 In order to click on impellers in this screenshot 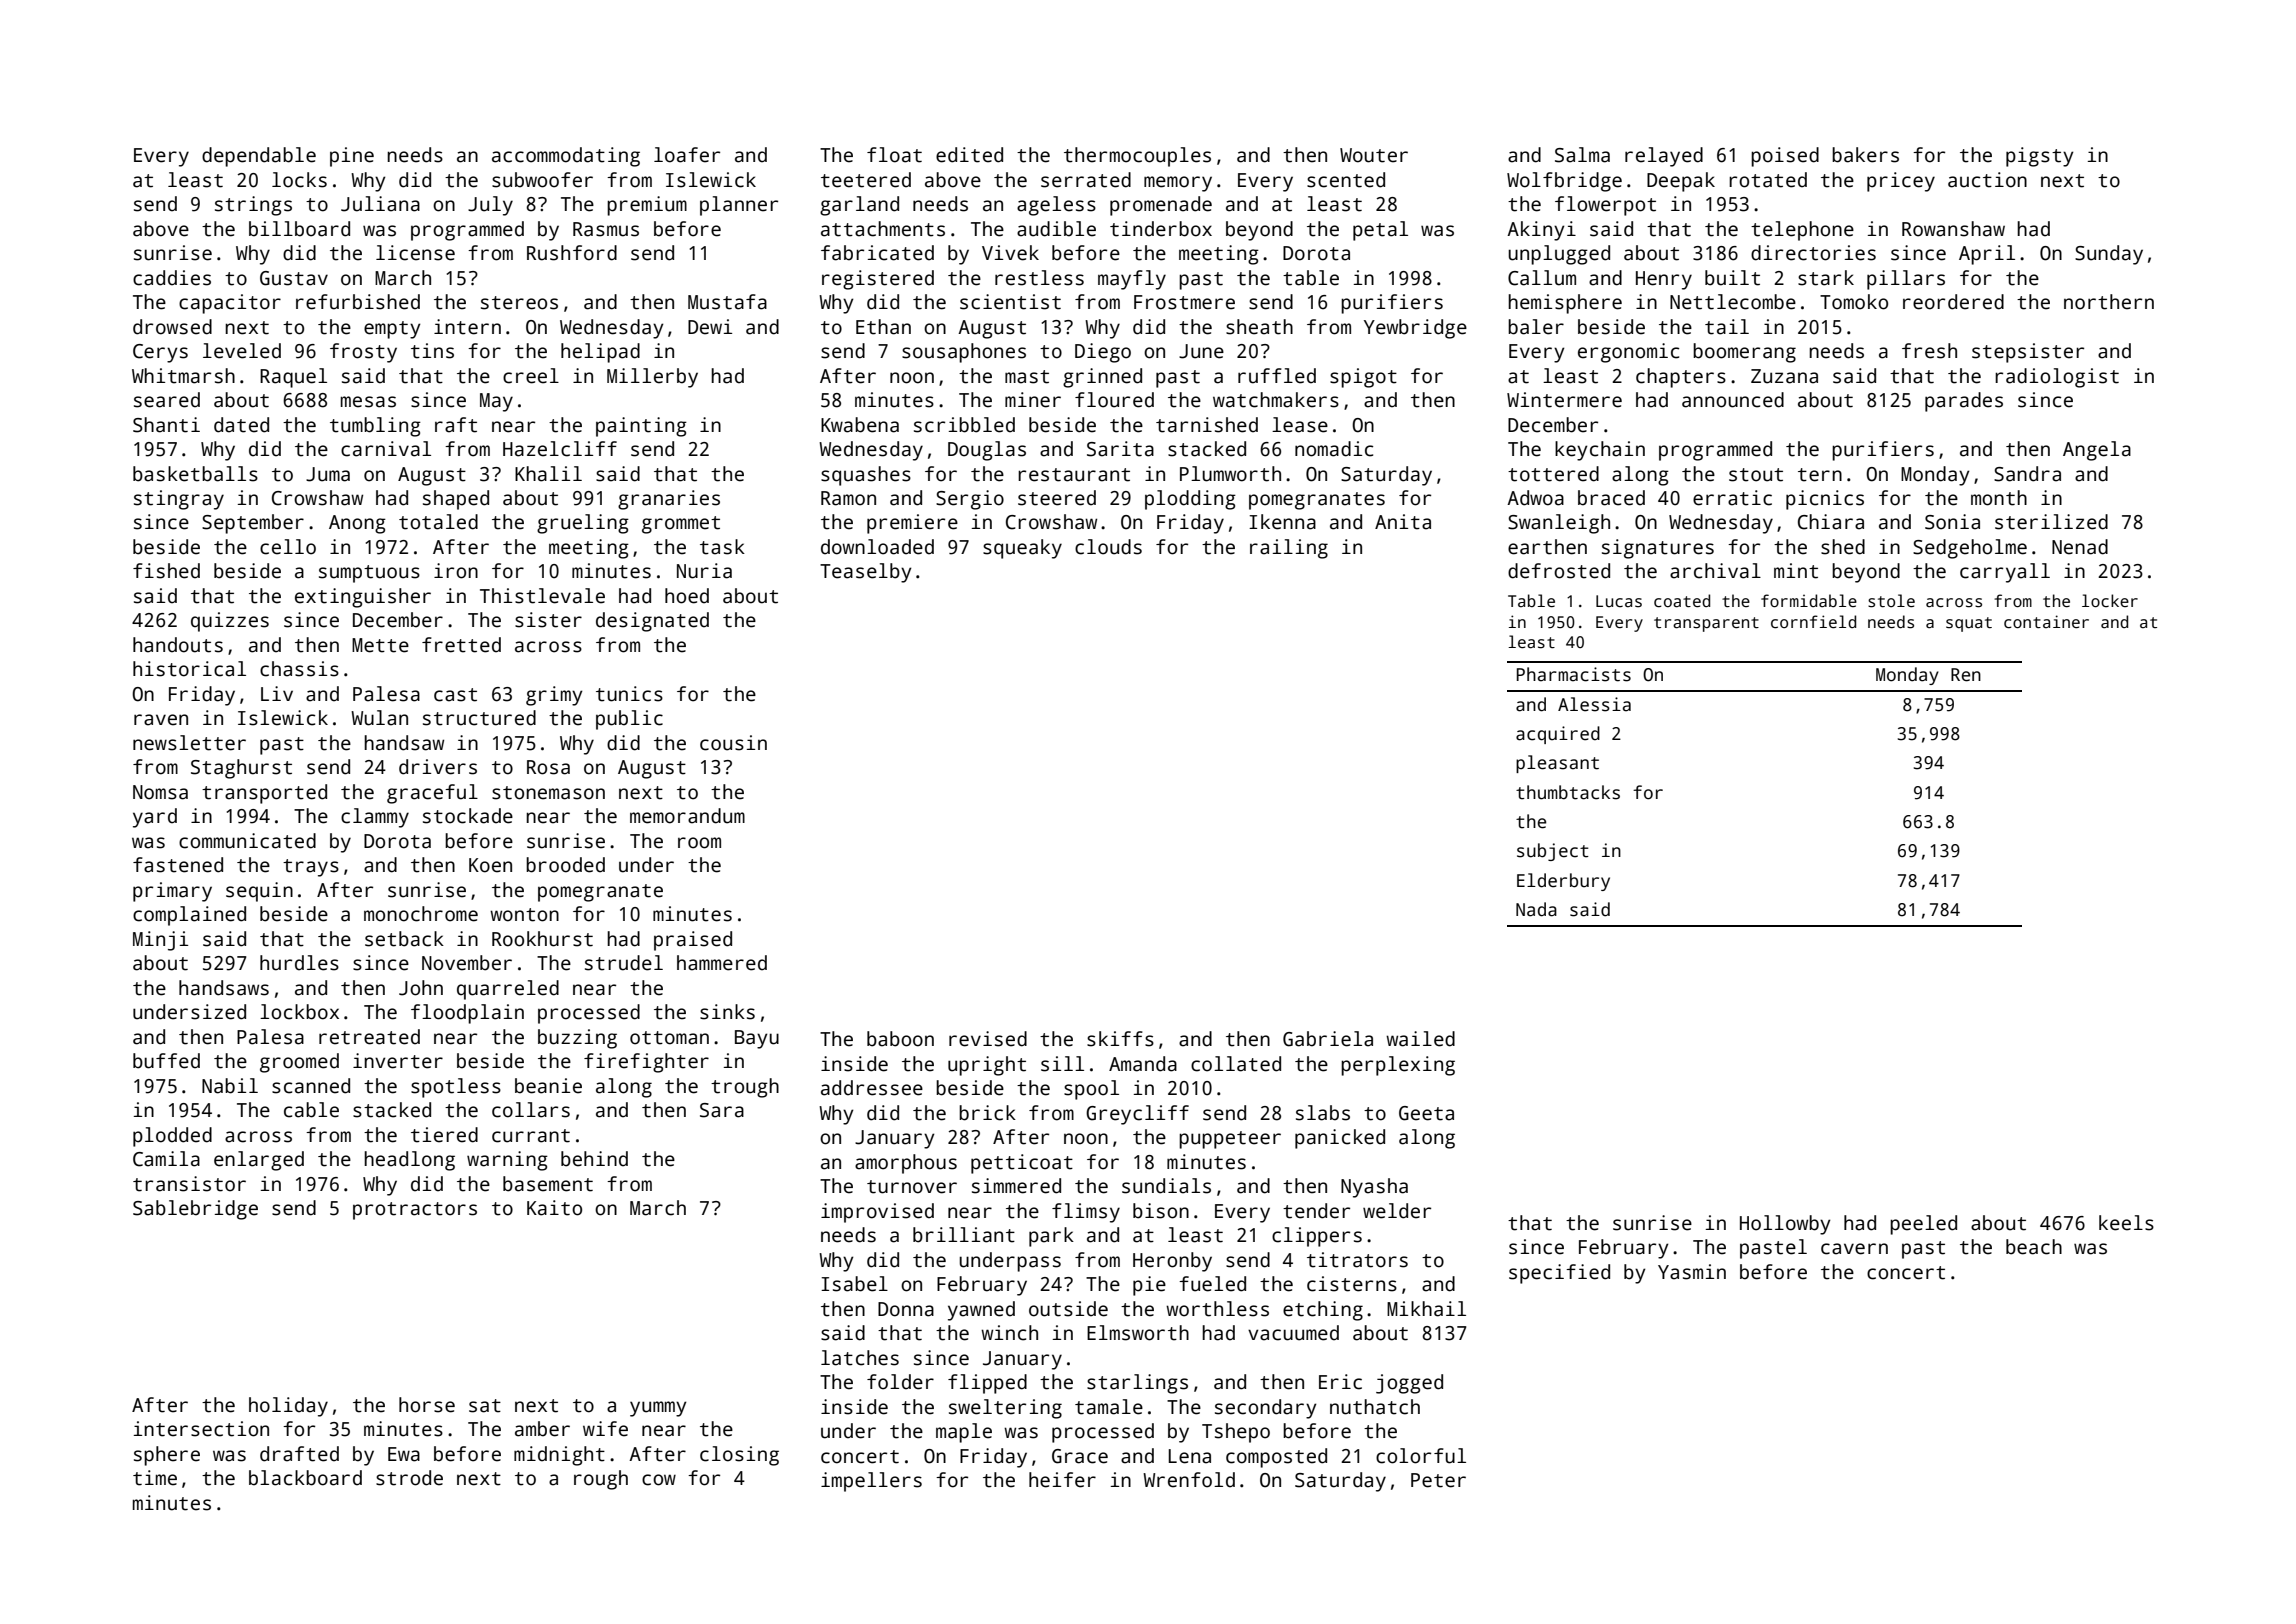, I will do `click(871, 1482)`.
